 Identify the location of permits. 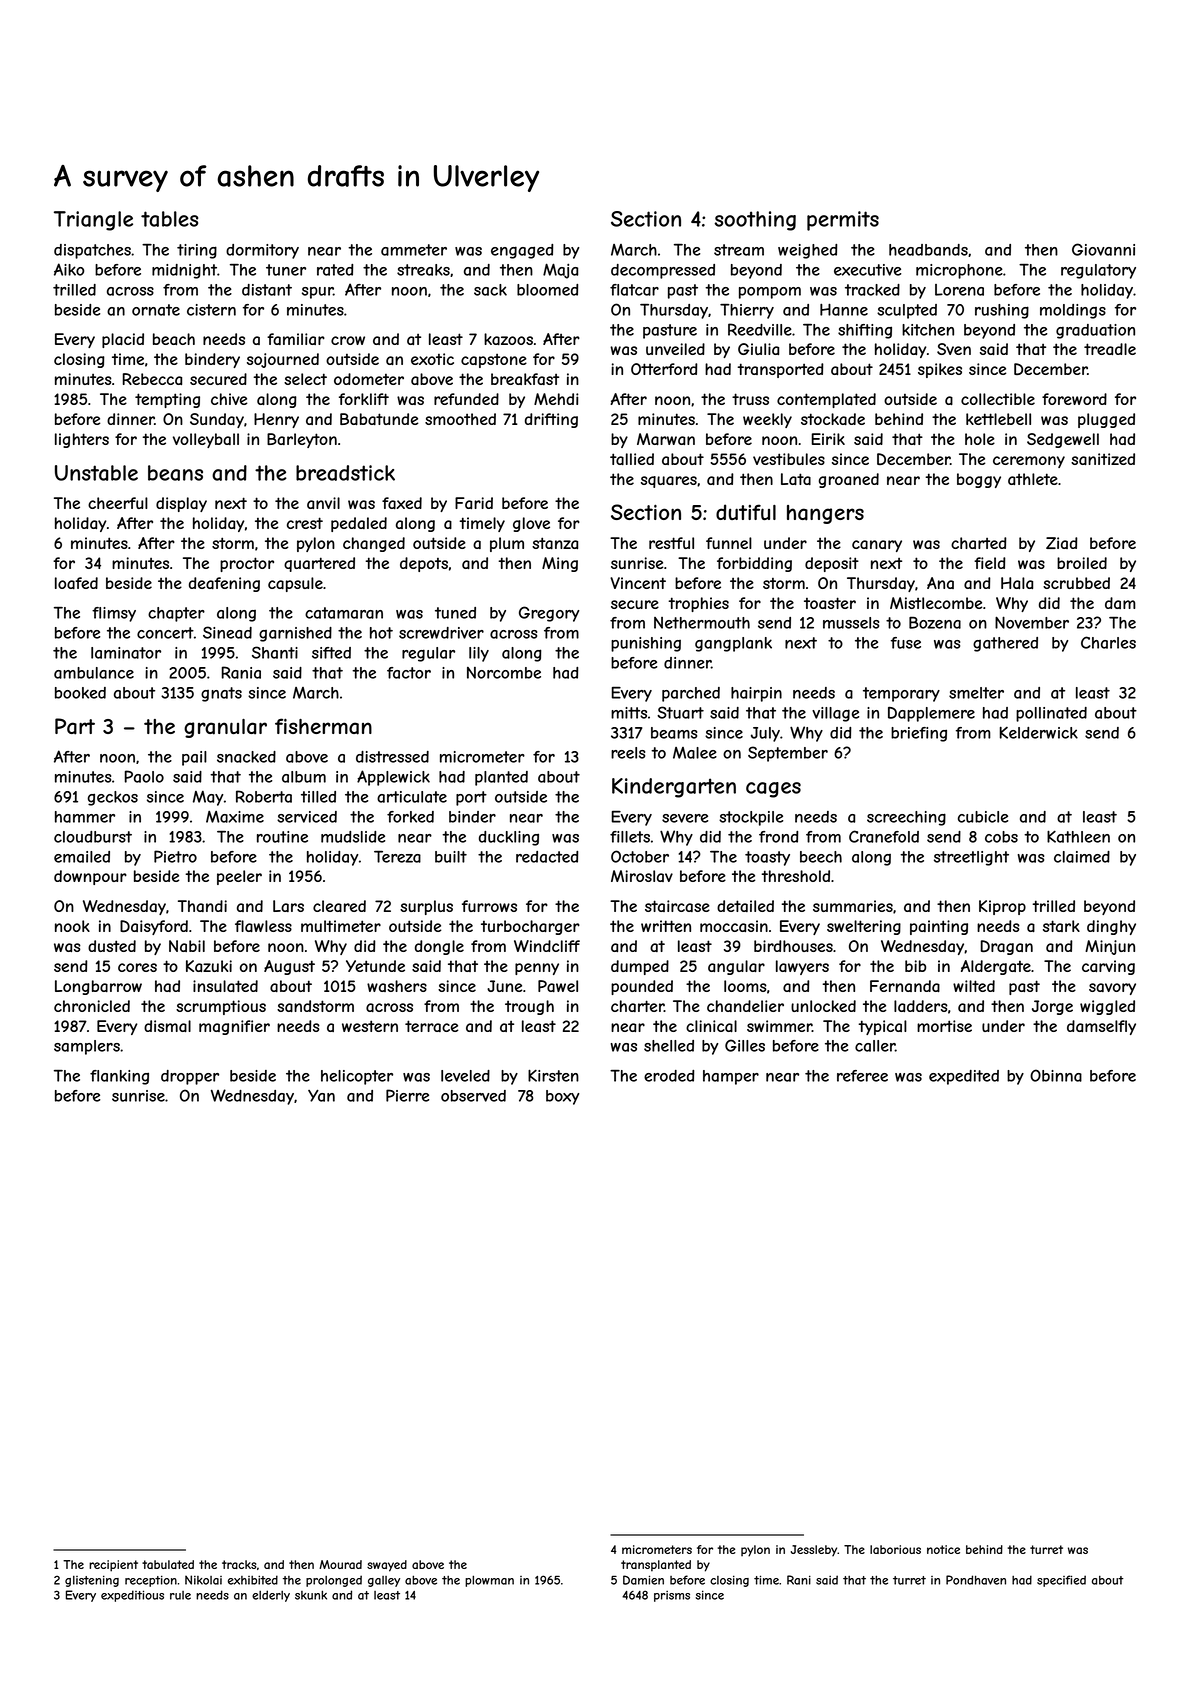
(843, 221).
